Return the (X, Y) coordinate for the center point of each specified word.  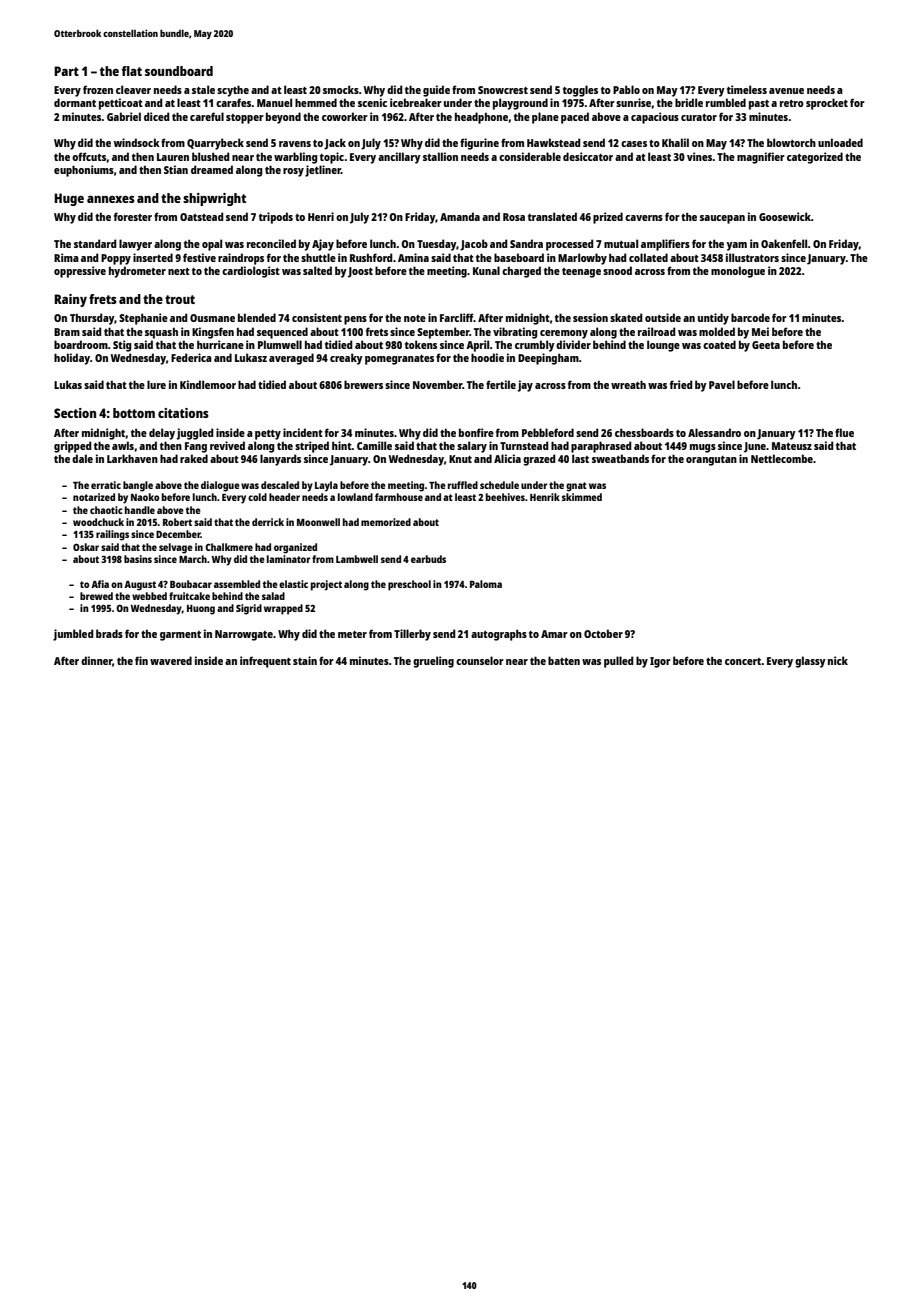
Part (66, 71)
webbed (149, 596)
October (603, 633)
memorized (386, 522)
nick (838, 660)
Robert (177, 522)
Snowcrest (503, 90)
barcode (750, 317)
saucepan (722, 219)
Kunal (486, 270)
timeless (747, 89)
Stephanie (143, 319)
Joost (360, 272)
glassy (810, 662)
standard (95, 243)
